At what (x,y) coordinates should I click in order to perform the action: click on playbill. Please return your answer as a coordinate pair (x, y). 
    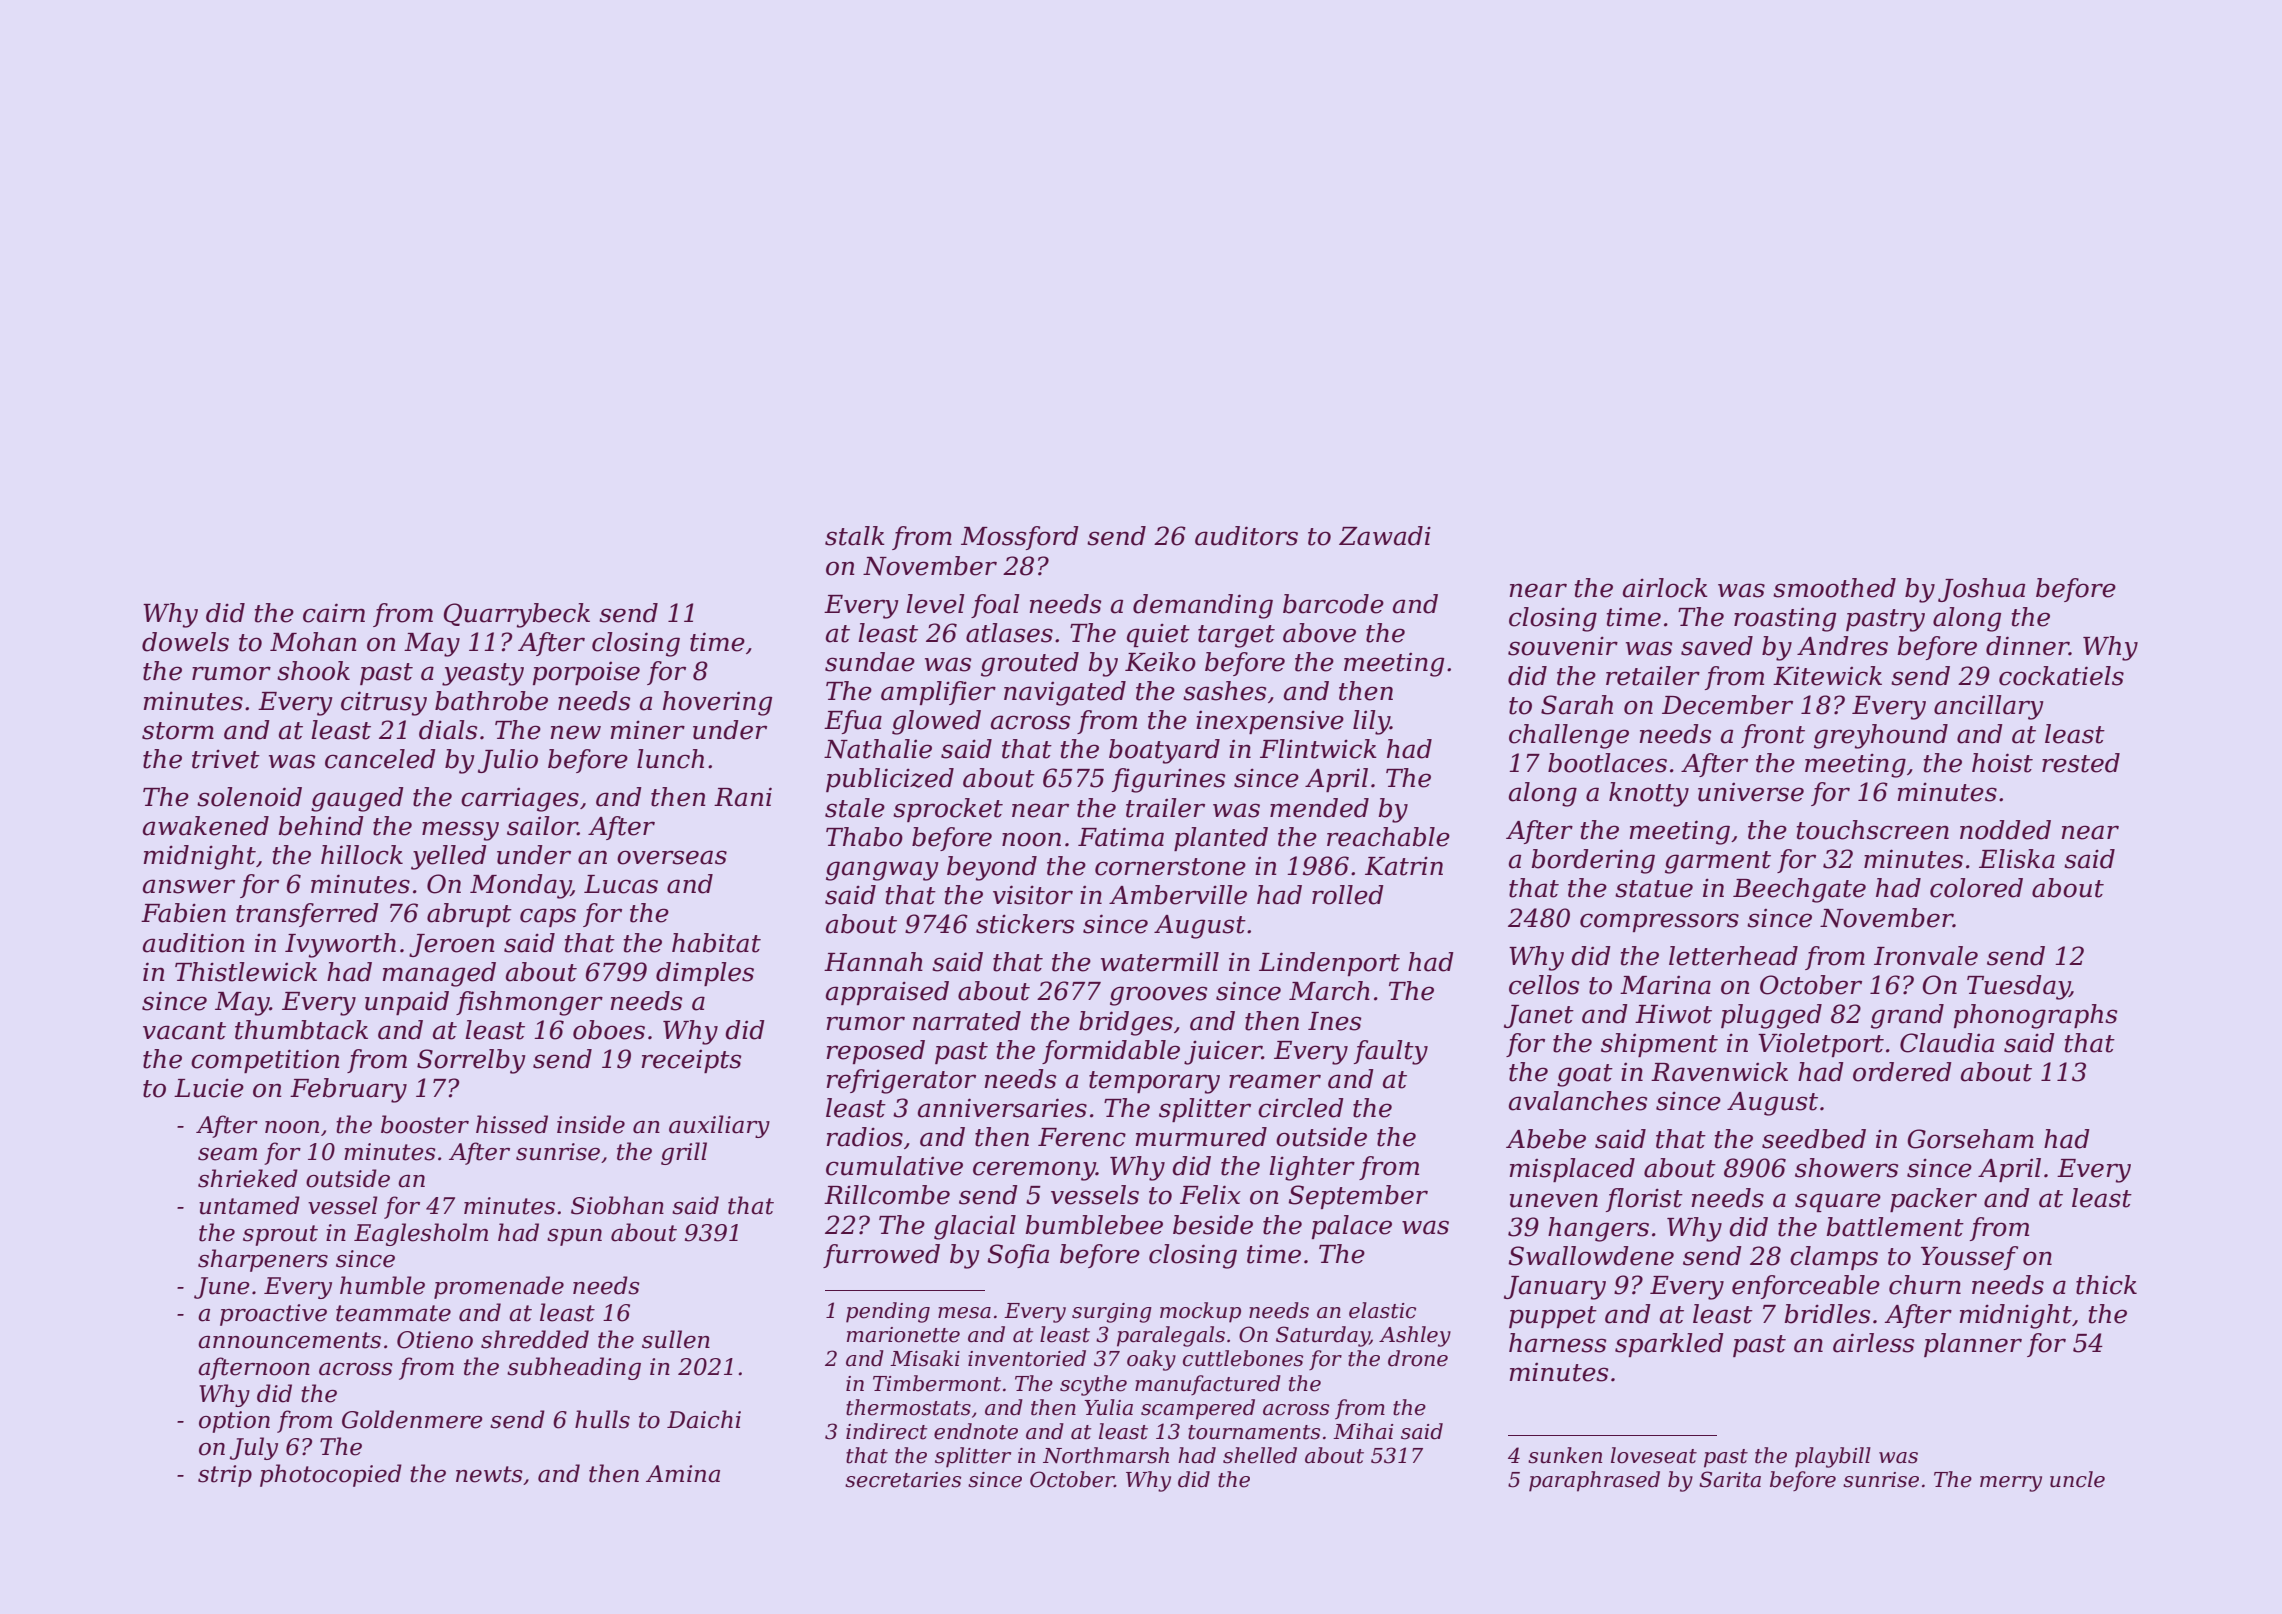
    Looking at the image, I should click on (1833, 1457).
